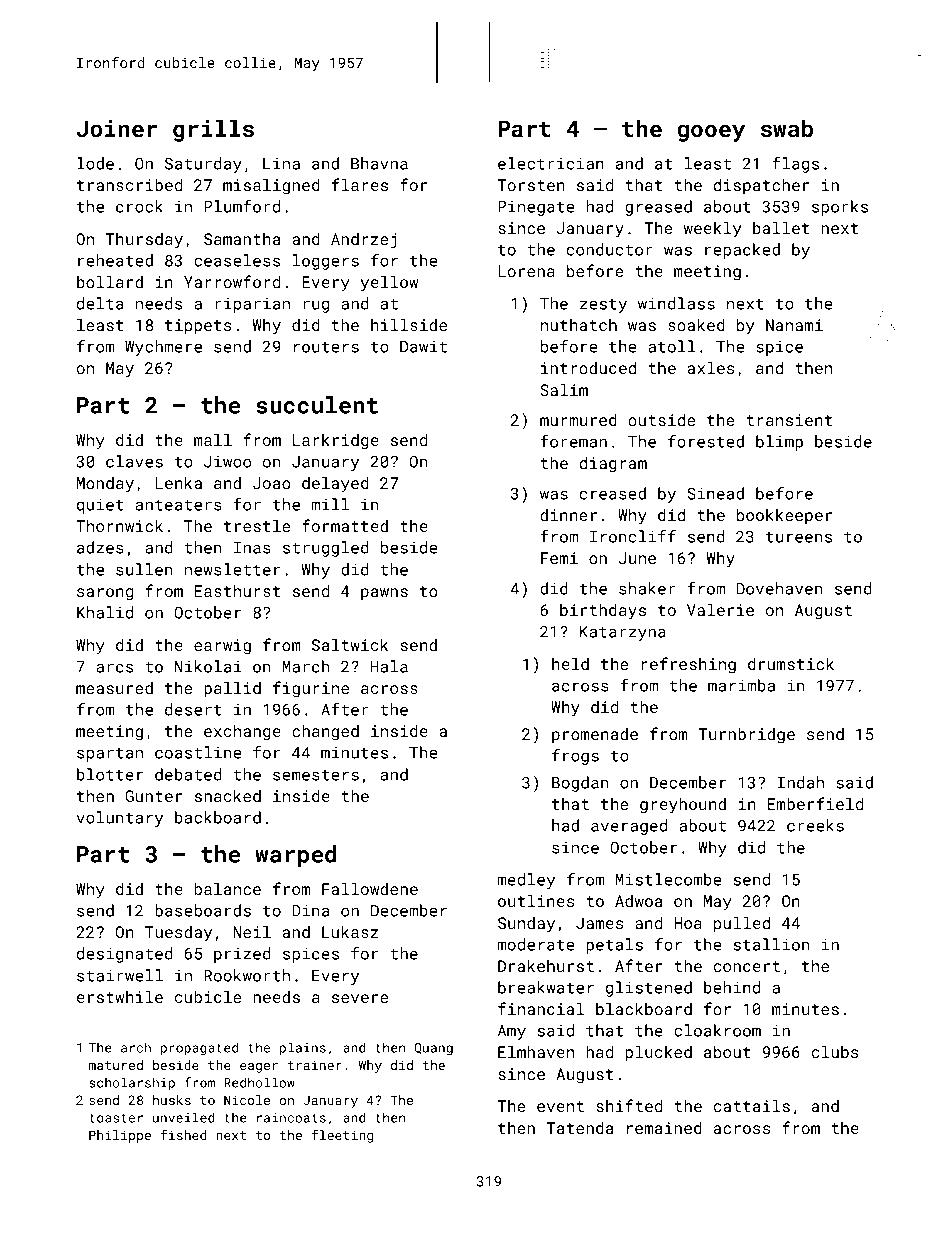 The height and width of the screenshot is (1233, 952). What do you see at coordinates (794, 325) in the screenshot?
I see `Nanami` at bounding box center [794, 325].
